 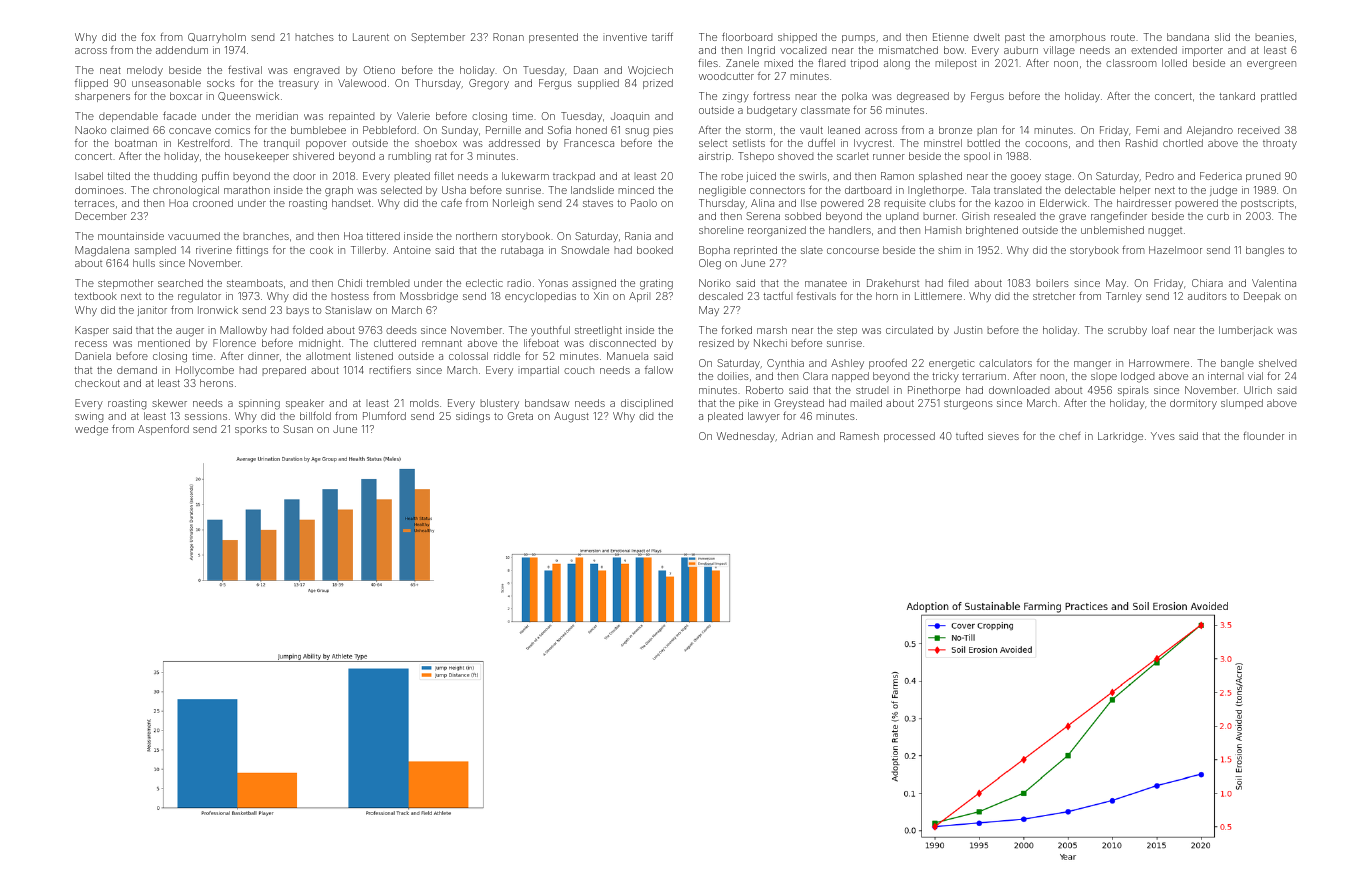 What do you see at coordinates (1054, 296) in the screenshot?
I see `stretcher` at bounding box center [1054, 296].
